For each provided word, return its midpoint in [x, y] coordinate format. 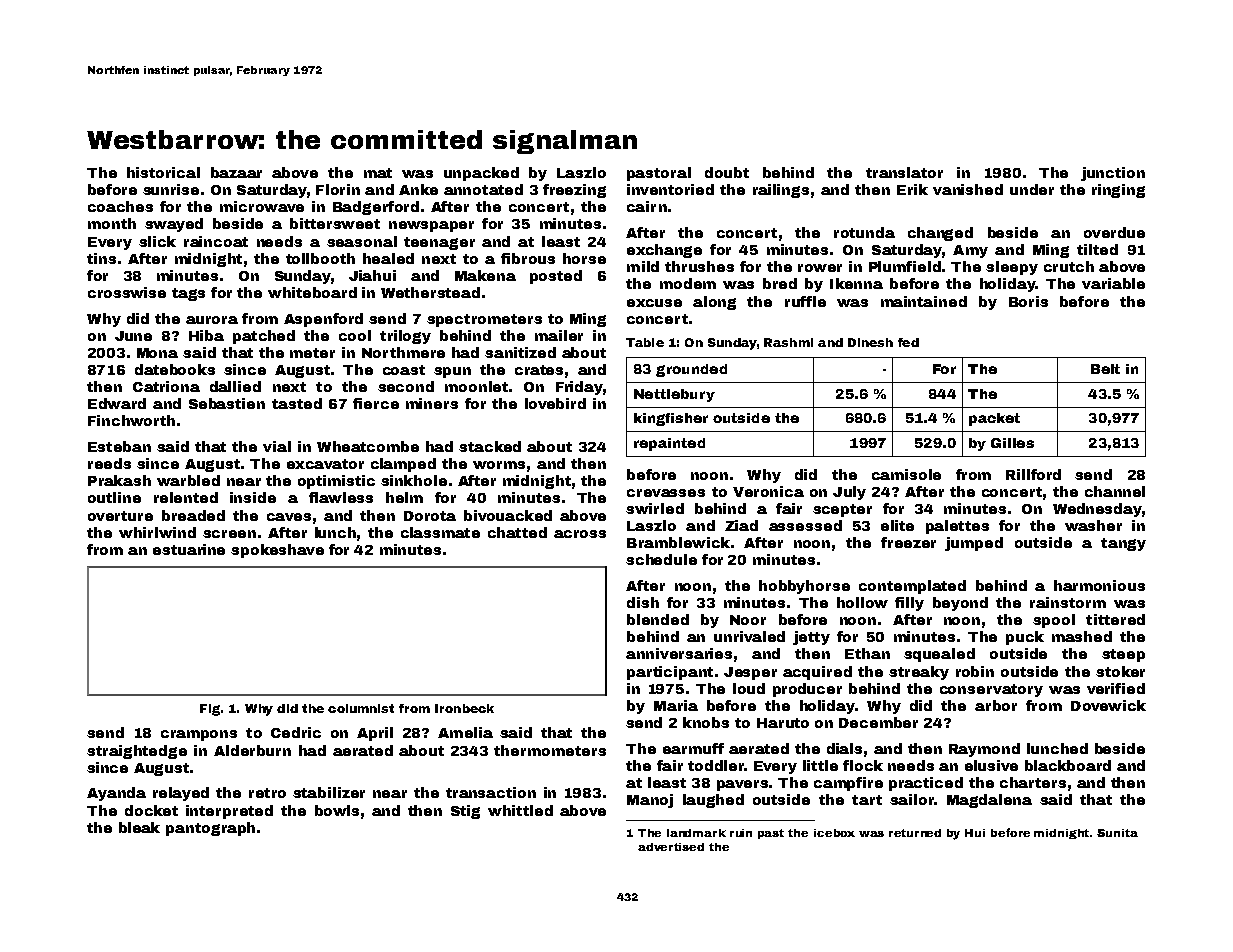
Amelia [465, 732]
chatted [517, 532]
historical [163, 172]
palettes [957, 527]
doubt [727, 172]
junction [1113, 174]
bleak [139, 827]
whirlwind [157, 532]
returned [915, 833]
